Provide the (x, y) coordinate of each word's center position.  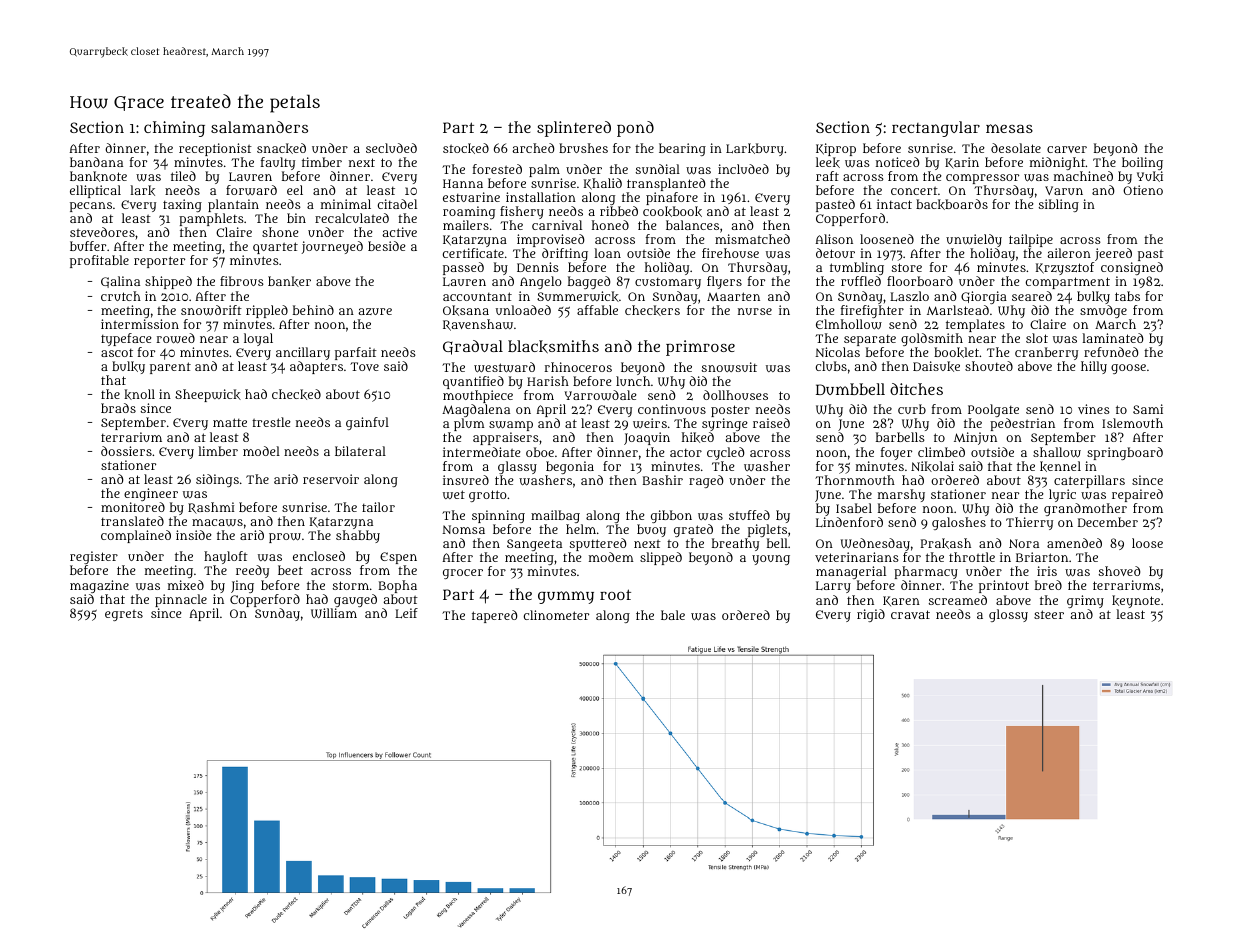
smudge (1103, 311)
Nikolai (932, 466)
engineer (151, 494)
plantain (233, 205)
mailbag (555, 516)
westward (504, 367)
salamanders (259, 127)
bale (673, 615)
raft (827, 176)
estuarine (471, 197)
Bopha (397, 586)
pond (635, 129)
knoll (139, 394)
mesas (1009, 128)
